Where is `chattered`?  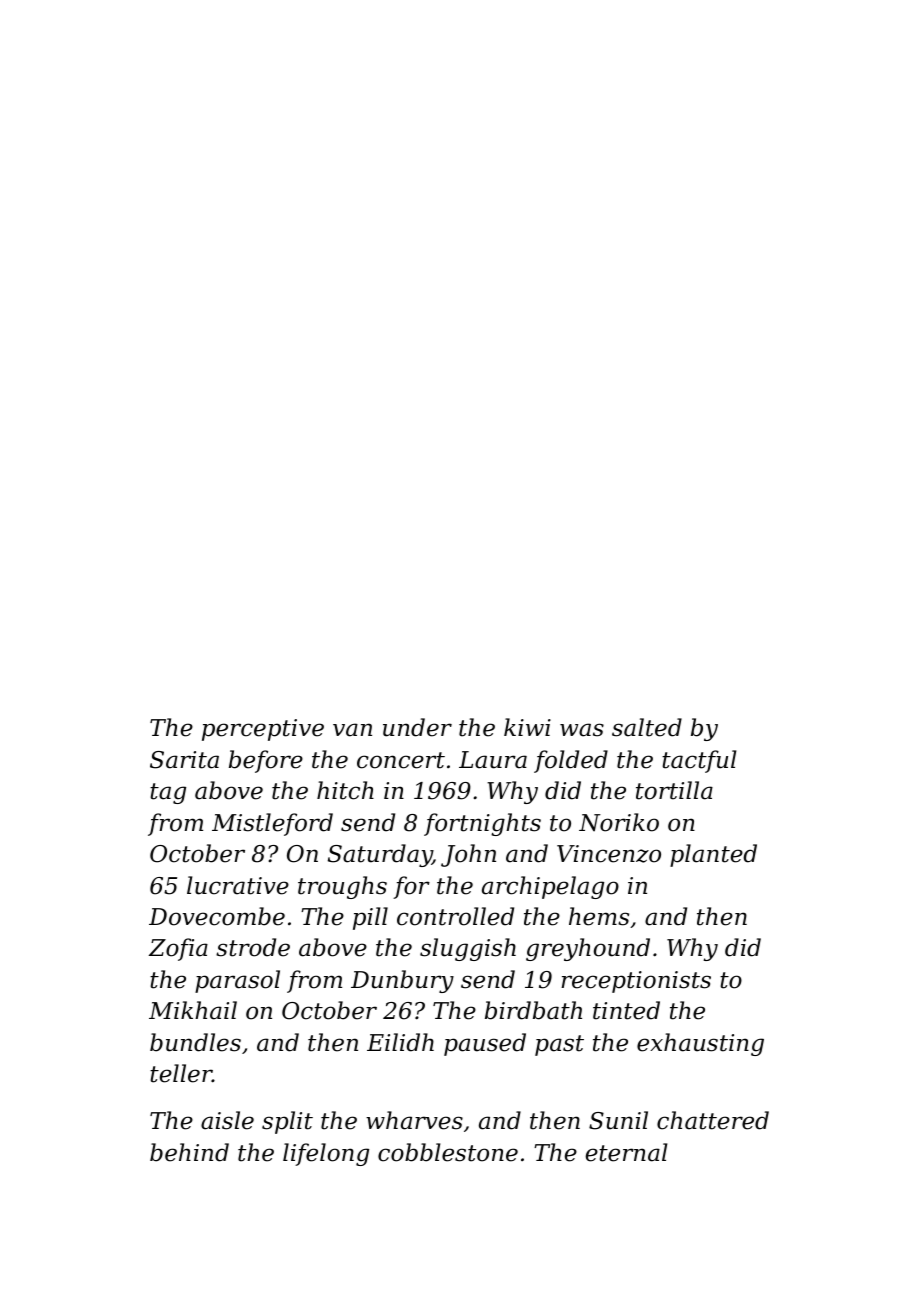 chattered is located at coordinates (713, 1120).
